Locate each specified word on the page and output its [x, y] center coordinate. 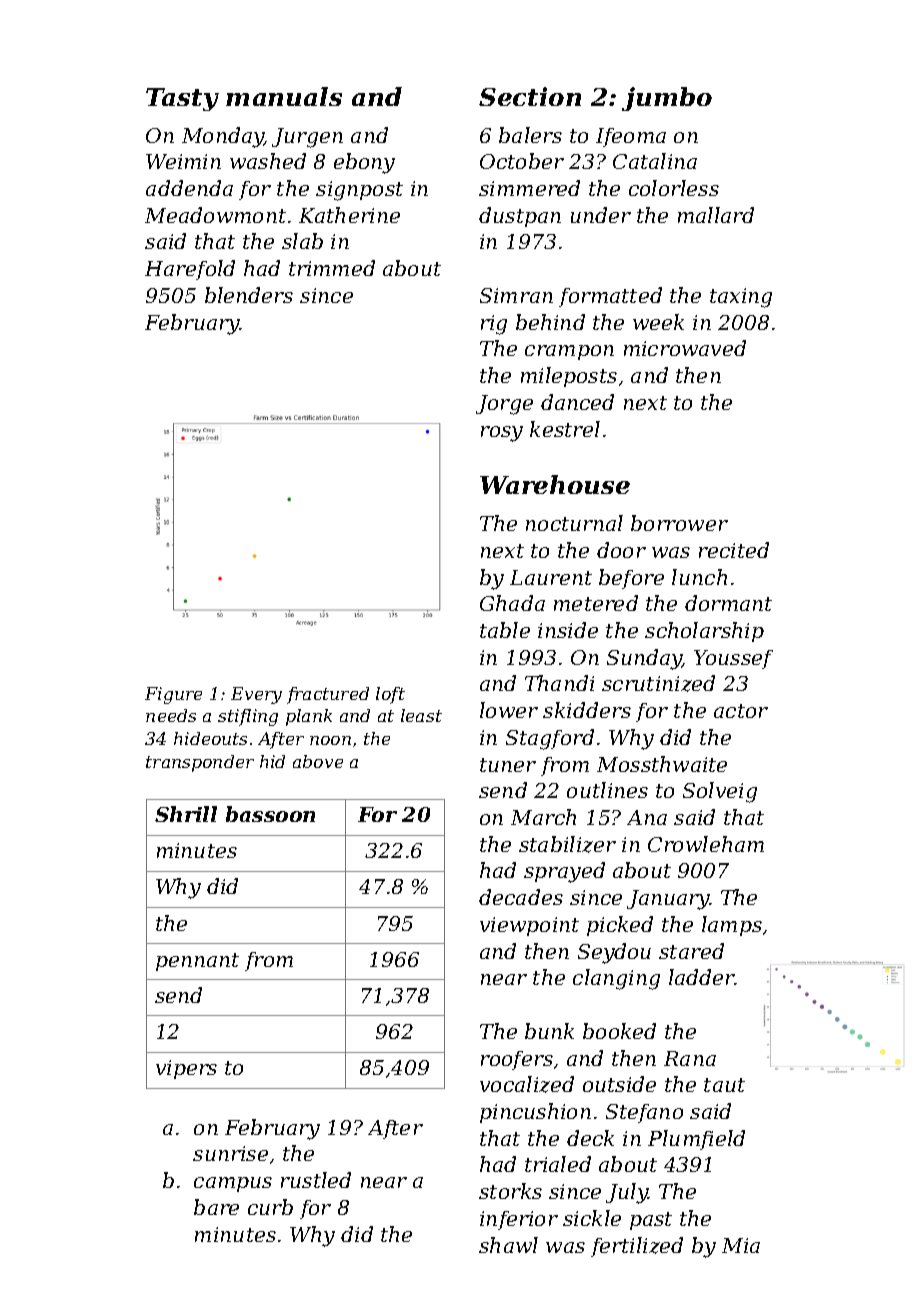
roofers [517, 1060]
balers [530, 135]
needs [171, 715]
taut [724, 1085]
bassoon [270, 814]
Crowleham [706, 844]
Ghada [512, 603]
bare [216, 1207]
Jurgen [307, 138]
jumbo [667, 99]
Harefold [190, 270]
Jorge [504, 405]
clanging [616, 979]
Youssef [733, 659]
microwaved [685, 348]
